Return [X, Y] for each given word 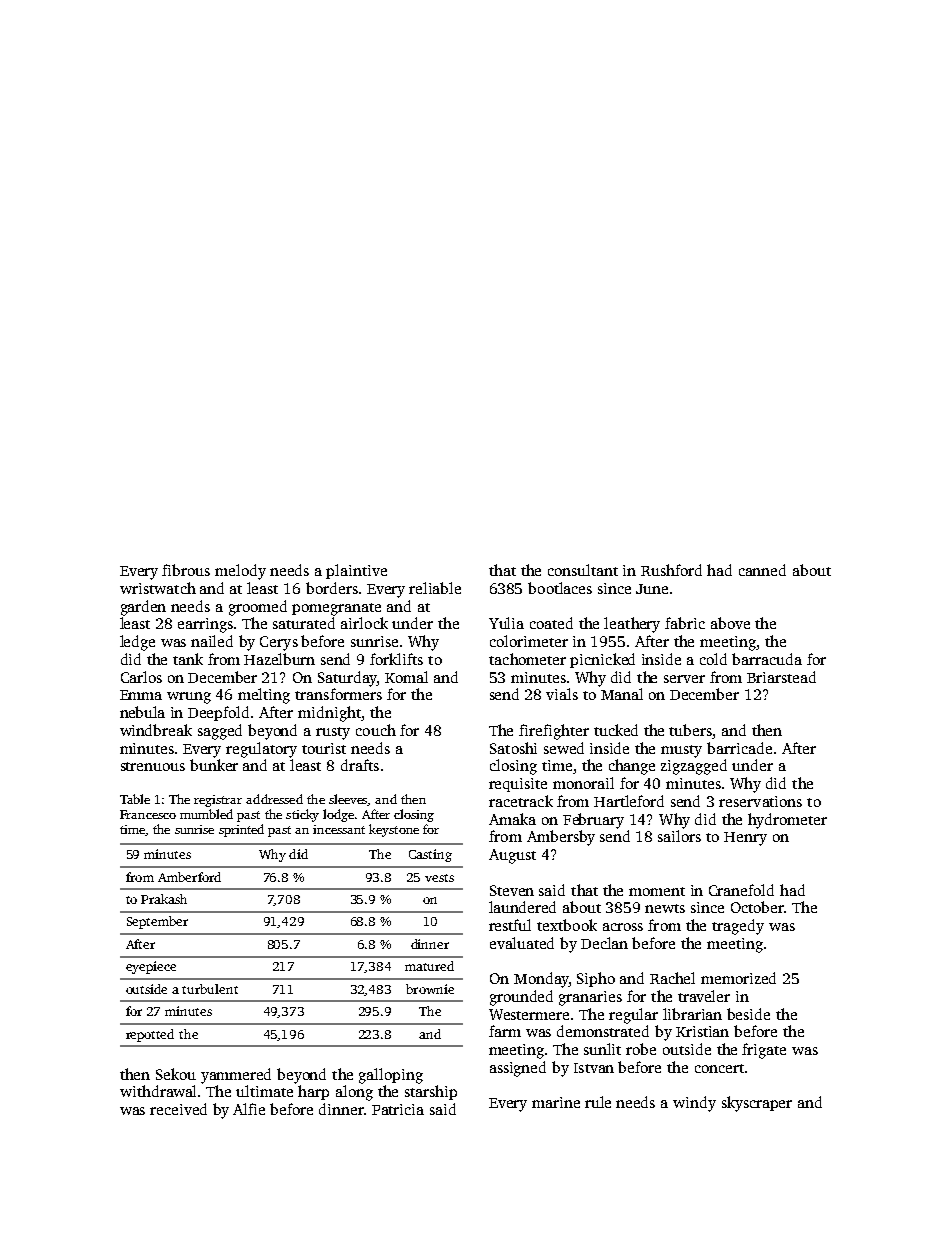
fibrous [186, 570]
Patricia [398, 1109]
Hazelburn [279, 659]
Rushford [671, 570]
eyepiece [151, 967]
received [178, 1109]
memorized [738, 978]
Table [135, 799]
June [652, 589]
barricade [739, 748]
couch [376, 730]
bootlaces [560, 588]
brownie [430, 989]
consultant [583, 570]
